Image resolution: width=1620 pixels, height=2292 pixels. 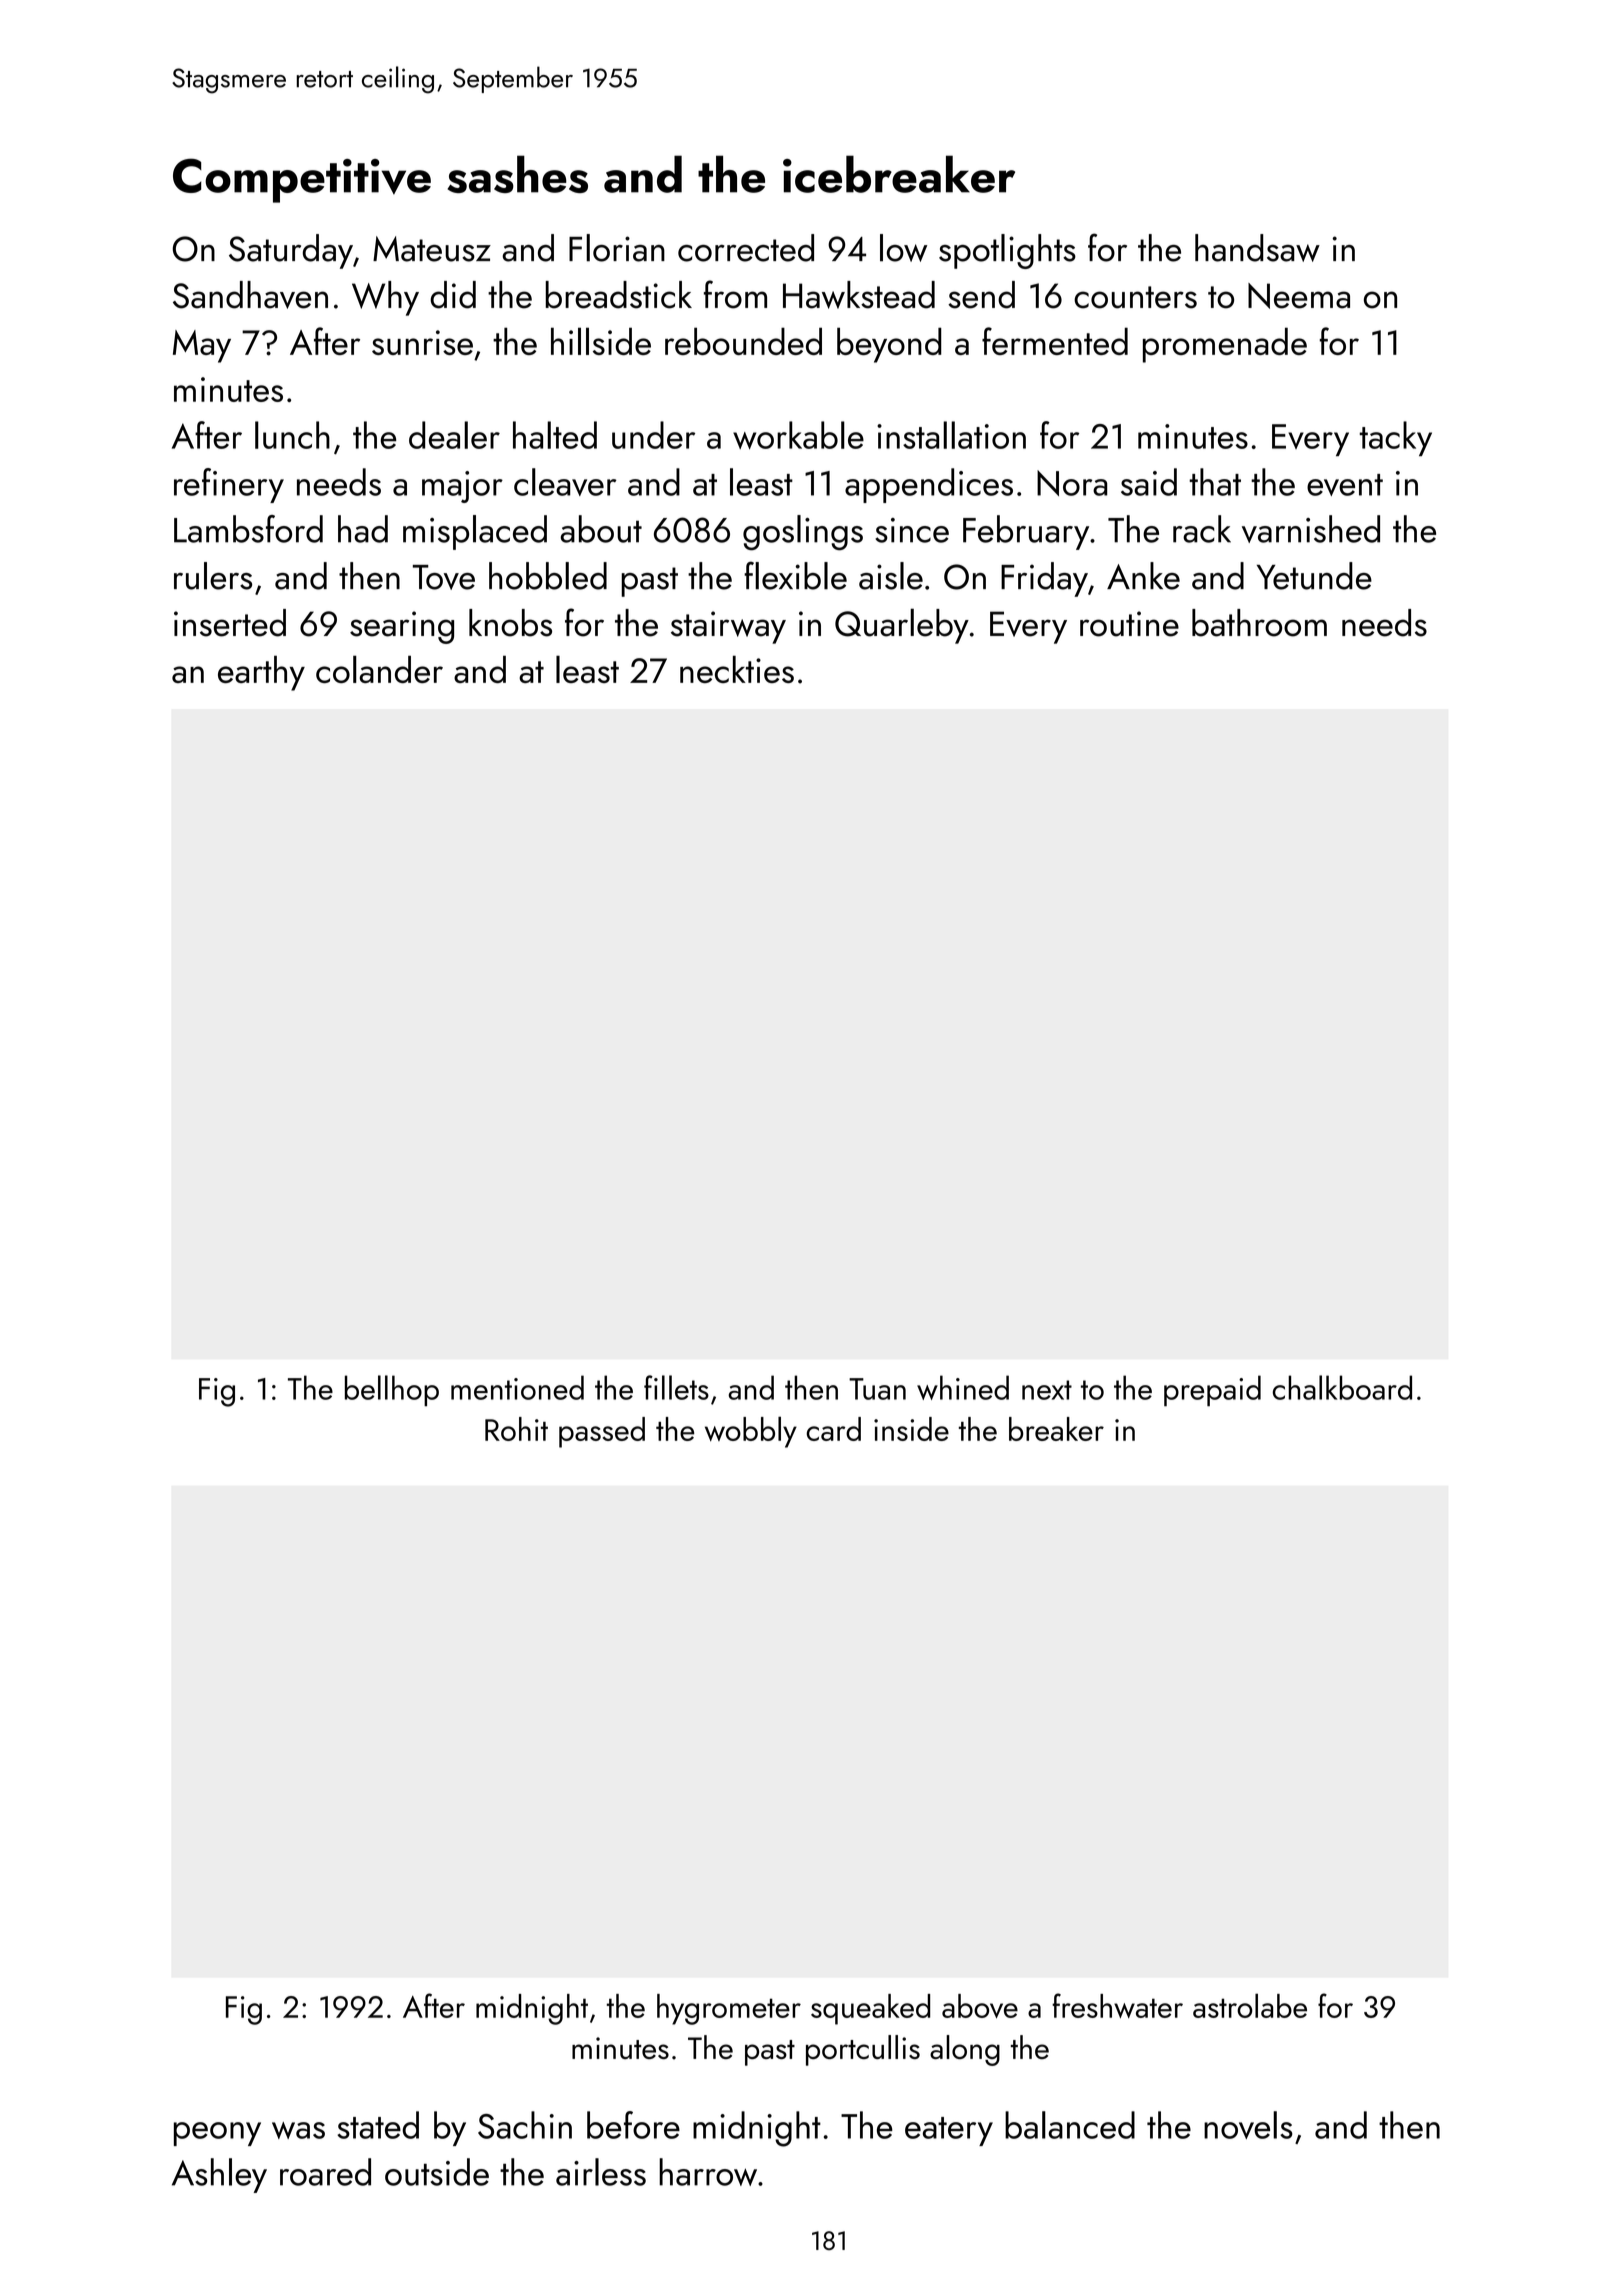 I want to click on eatery, so click(x=949, y=2131).
